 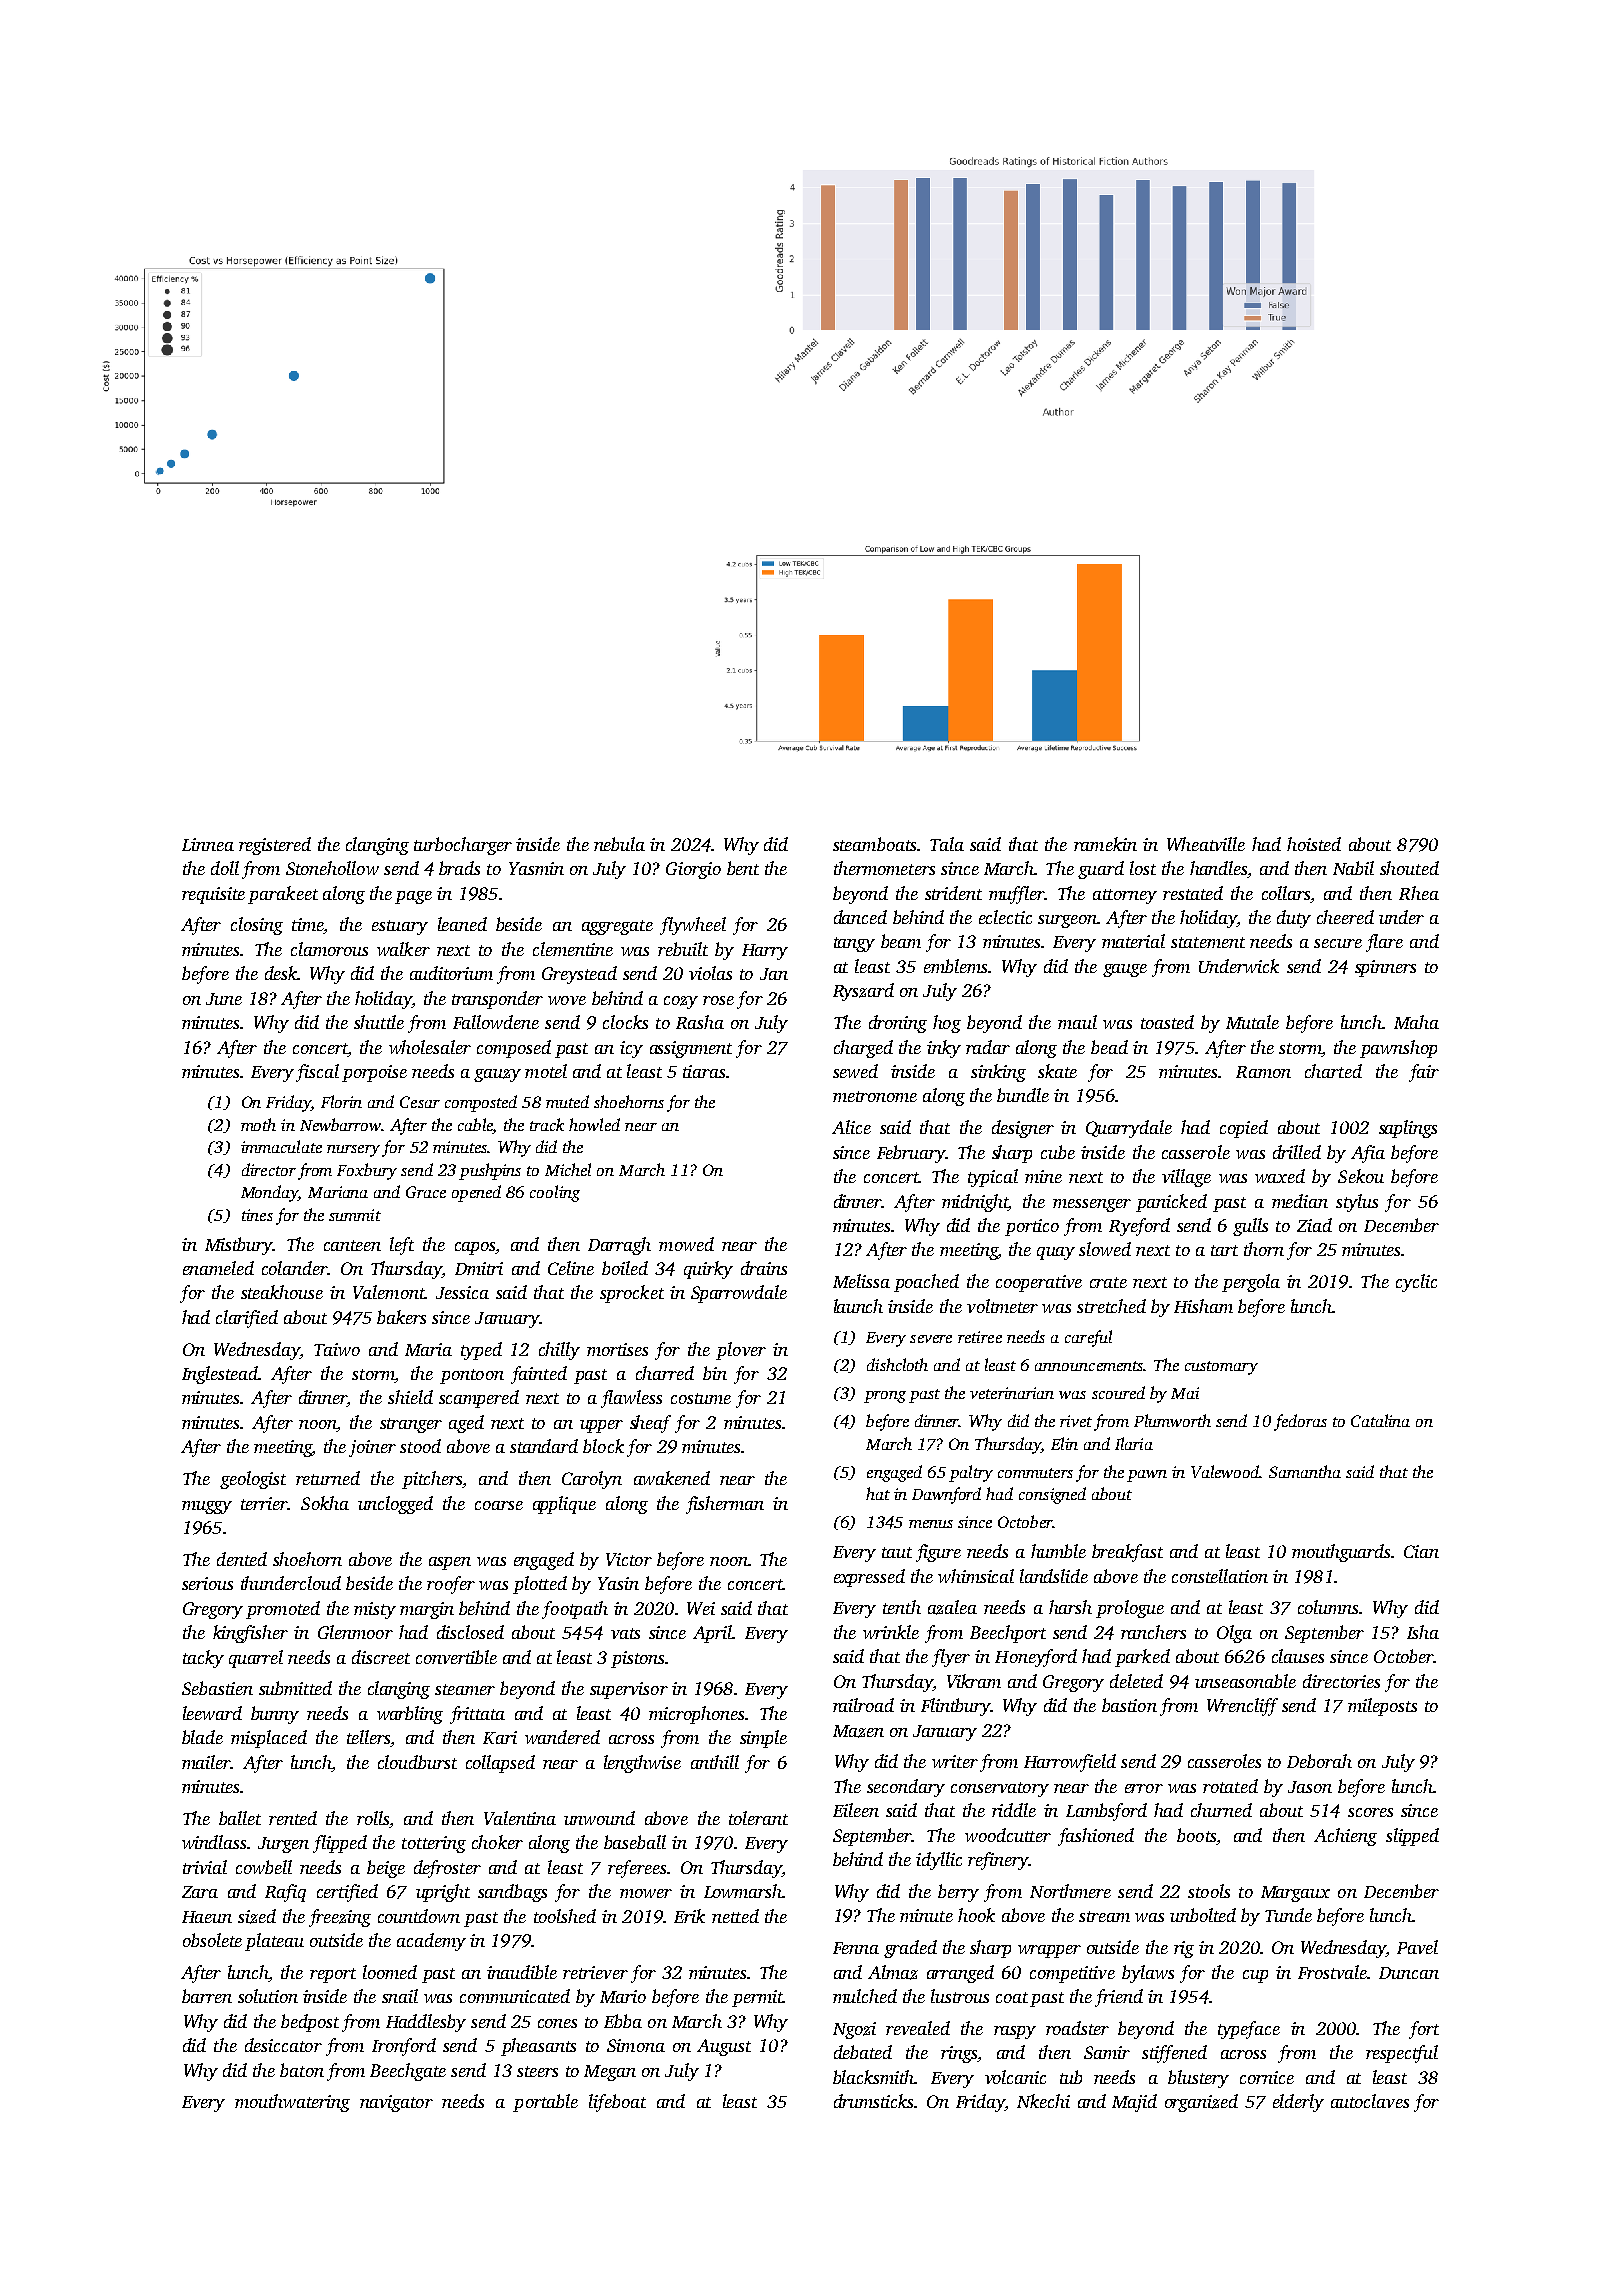 What do you see at coordinates (1234, 1634) in the screenshot?
I see `Olga` at bounding box center [1234, 1634].
